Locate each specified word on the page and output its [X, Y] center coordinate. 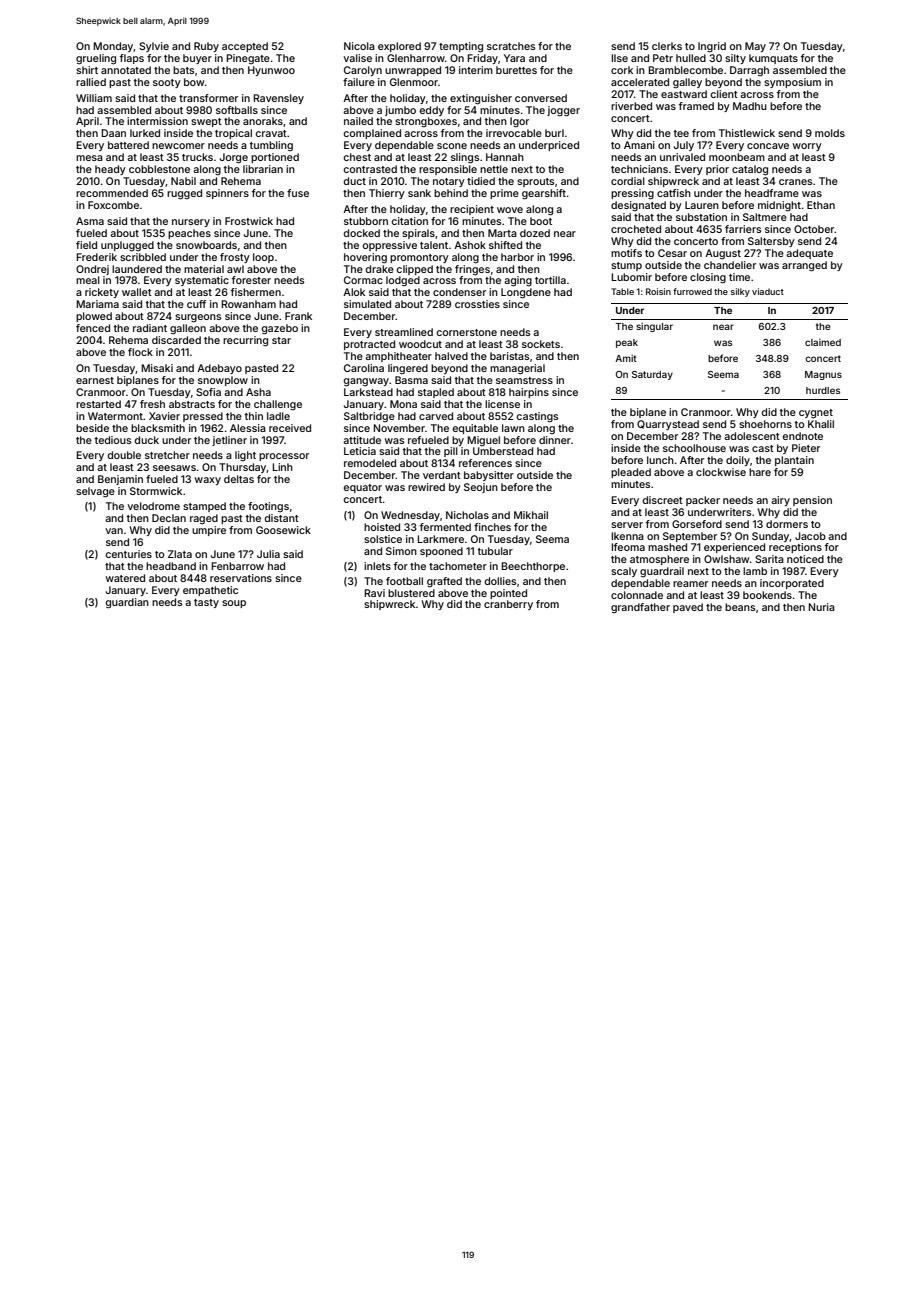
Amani [639, 145]
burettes [516, 70]
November [399, 428]
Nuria [821, 607]
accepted [245, 47]
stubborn [366, 221]
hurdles [823, 390]
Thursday [243, 468]
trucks [197, 157]
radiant [150, 328]
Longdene [526, 293]
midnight [779, 206]
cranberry [508, 605]
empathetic [210, 591]
